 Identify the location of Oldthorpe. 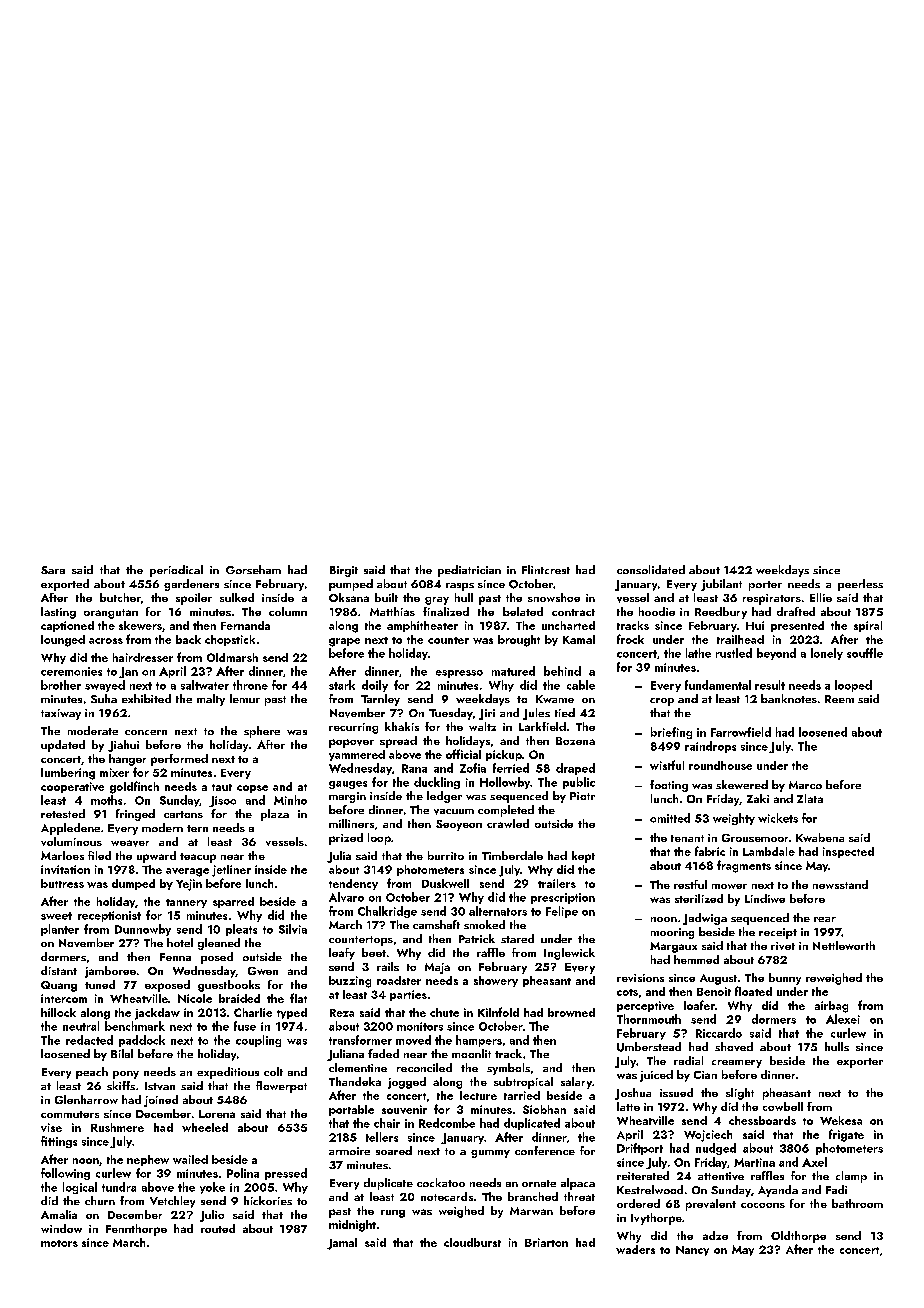
(798, 1237).
